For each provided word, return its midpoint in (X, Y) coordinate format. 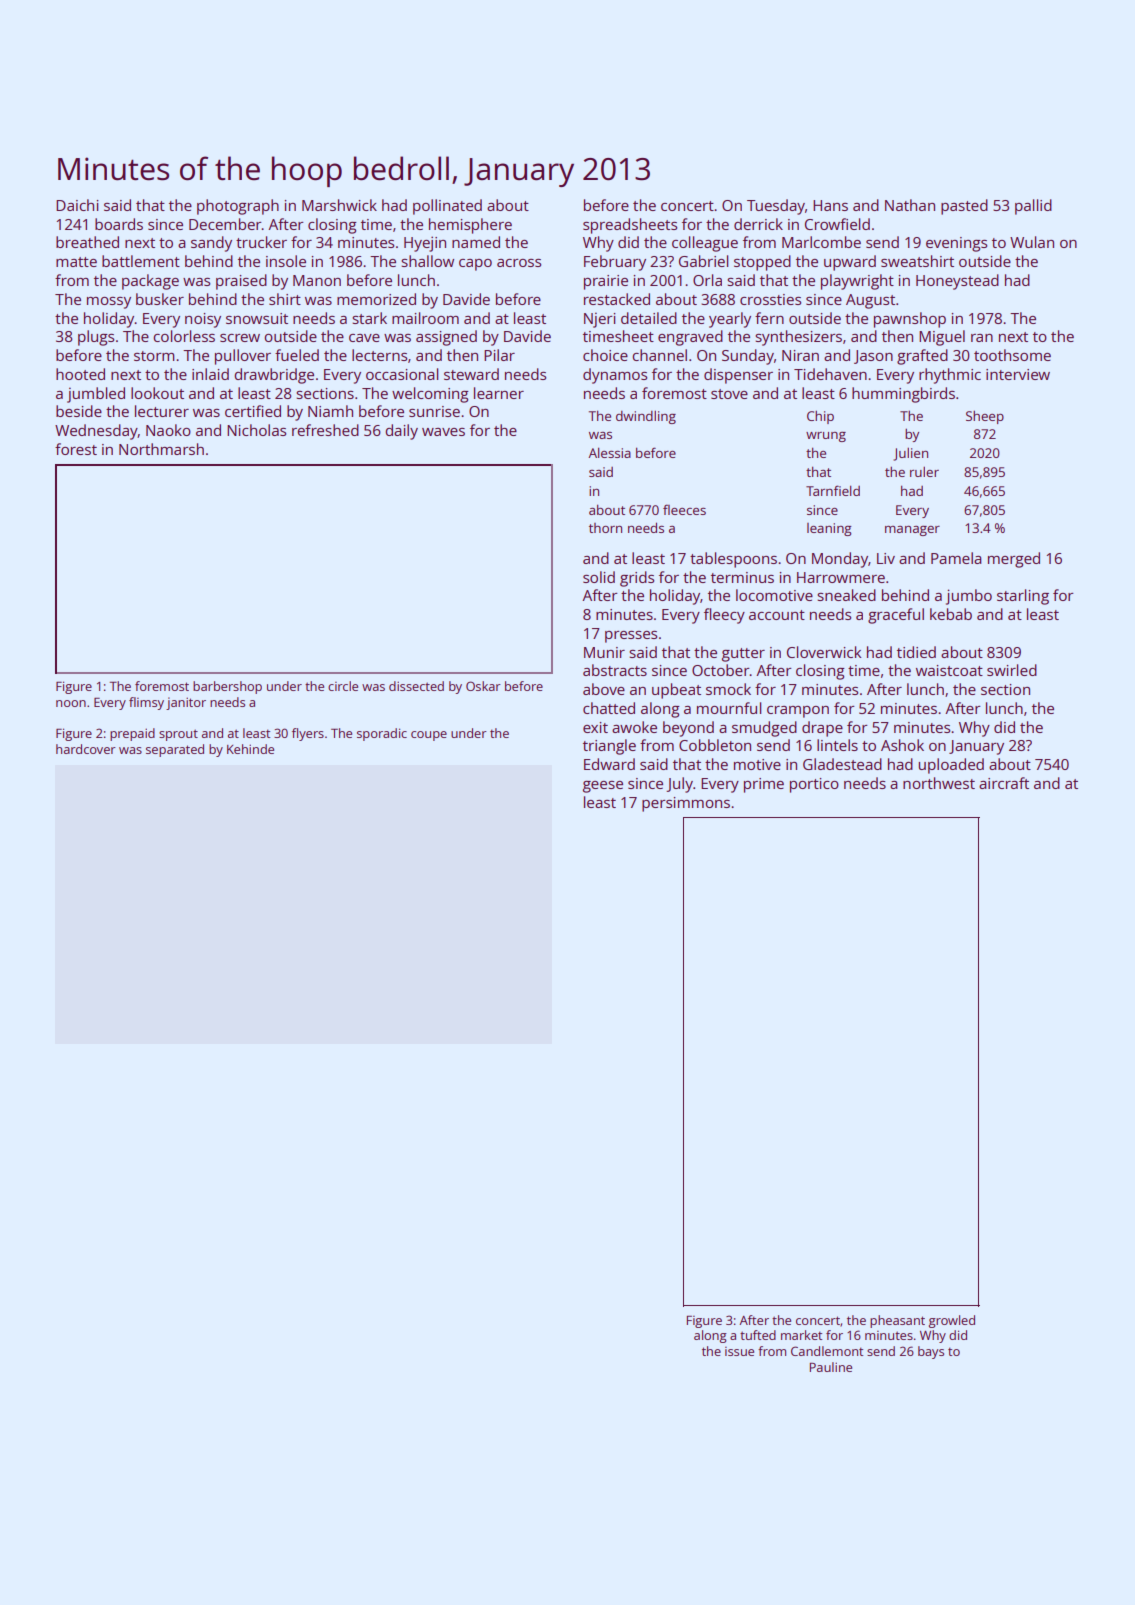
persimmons (686, 804)
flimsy (146, 703)
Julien (910, 454)
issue (739, 1351)
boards (119, 224)
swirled (1012, 670)
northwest (939, 783)
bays (931, 1352)
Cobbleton (715, 745)
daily (401, 432)
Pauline (831, 1367)
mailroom (425, 318)
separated (175, 750)
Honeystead (957, 282)
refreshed (325, 430)
